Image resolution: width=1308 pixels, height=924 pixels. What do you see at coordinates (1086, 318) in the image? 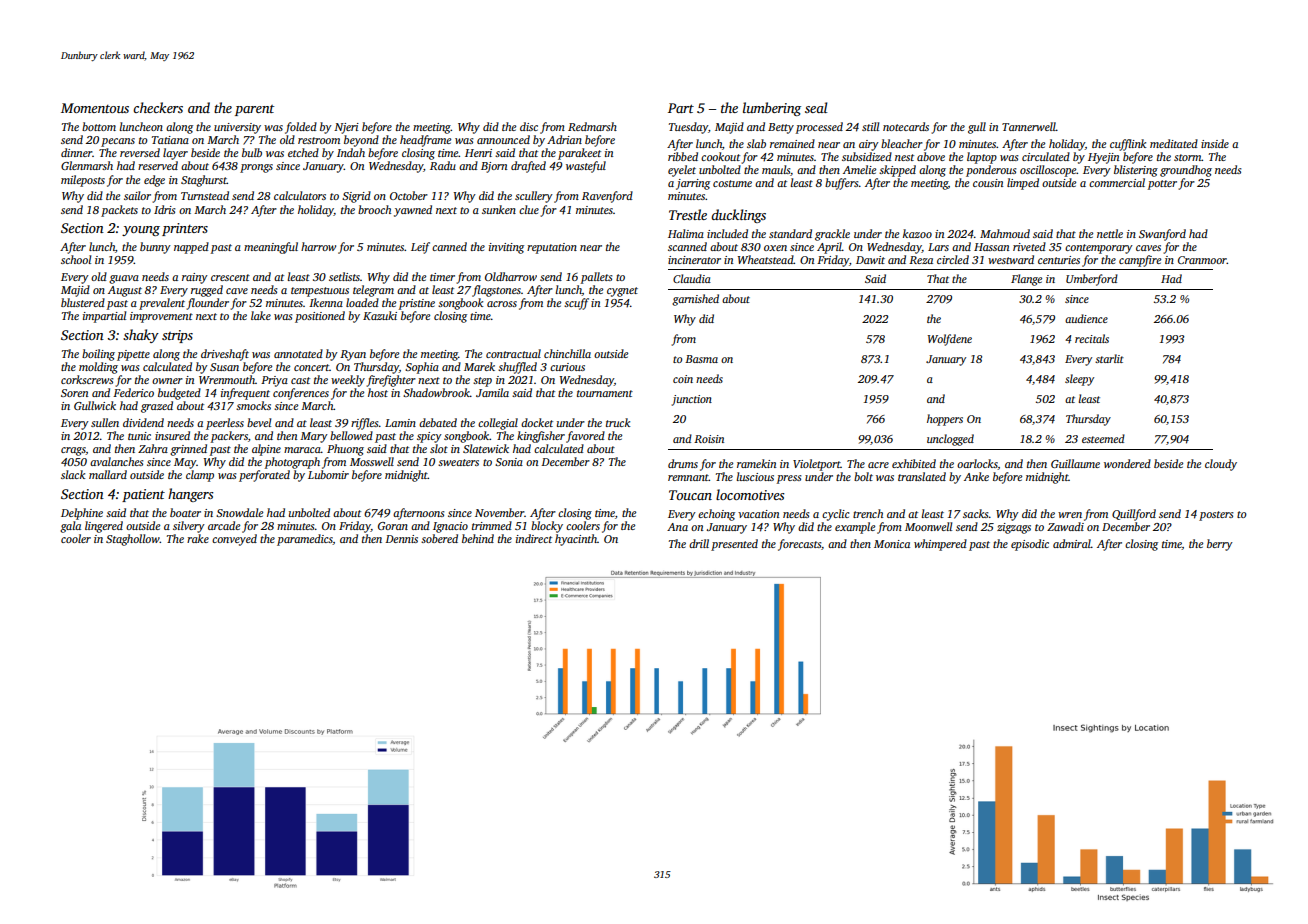
I see `audience` at bounding box center [1086, 318].
